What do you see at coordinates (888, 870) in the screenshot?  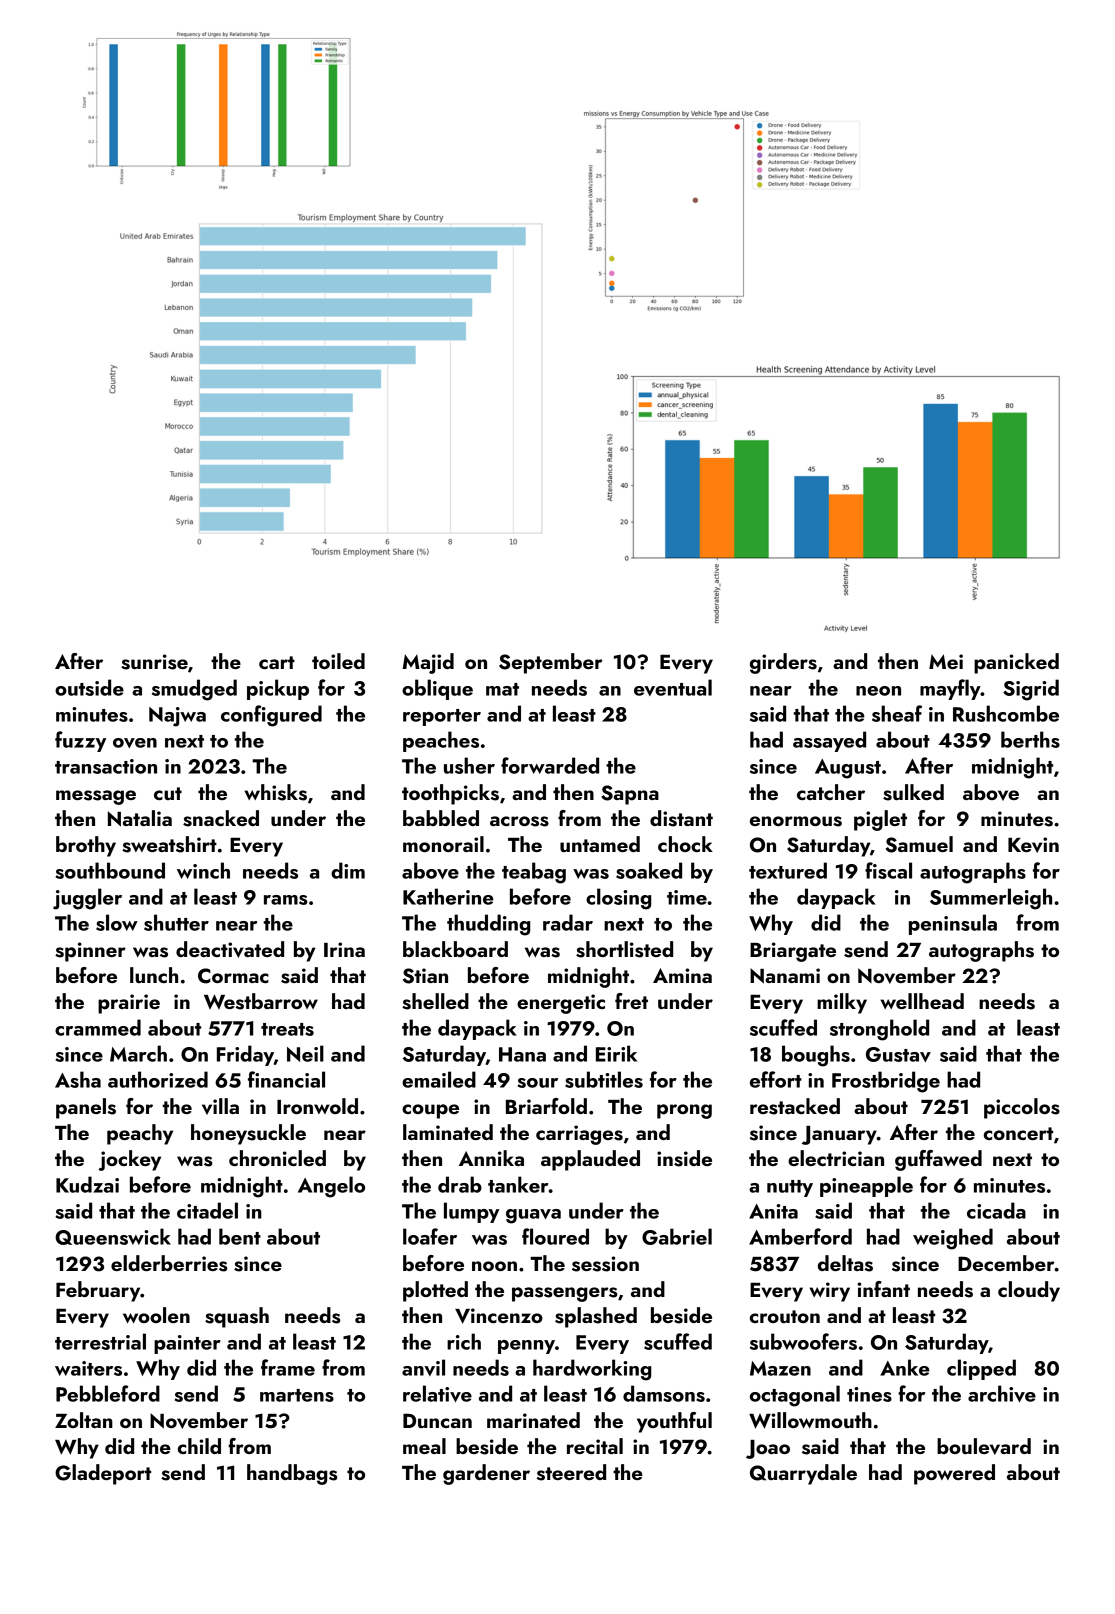 I see `fiscal` at bounding box center [888, 870].
